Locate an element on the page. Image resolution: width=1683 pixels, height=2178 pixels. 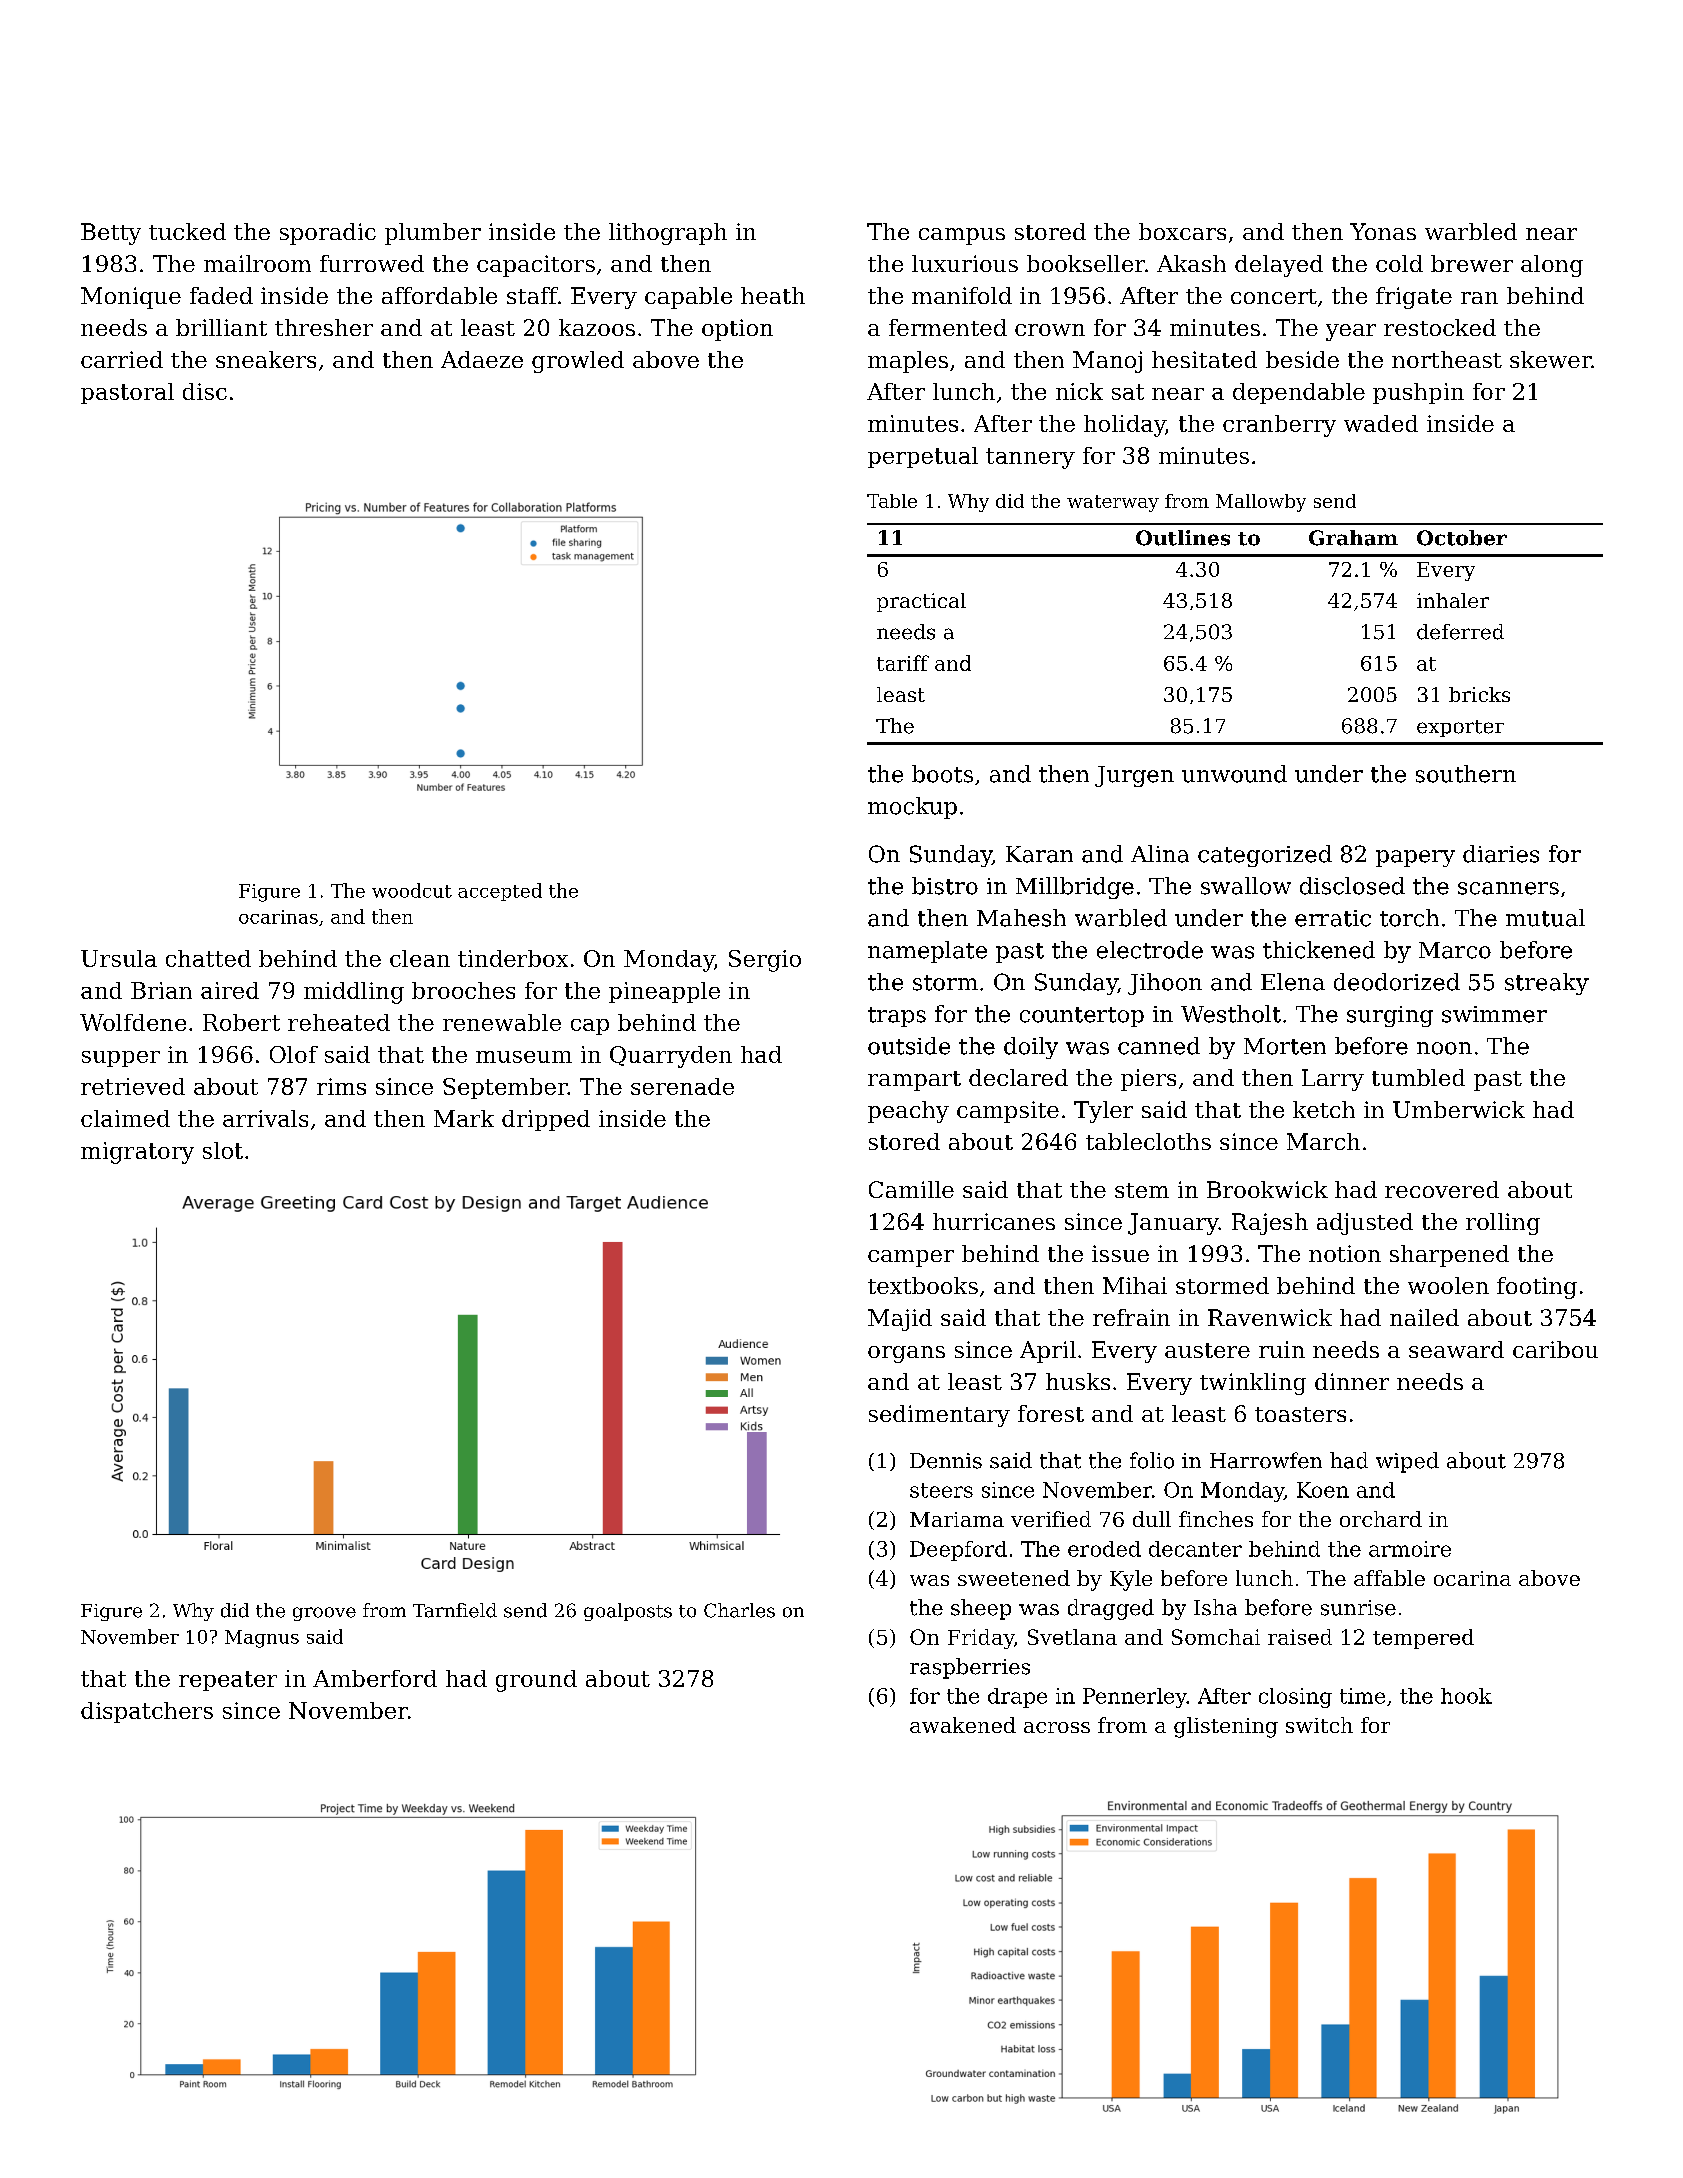
mockup is located at coordinates (912, 808).
